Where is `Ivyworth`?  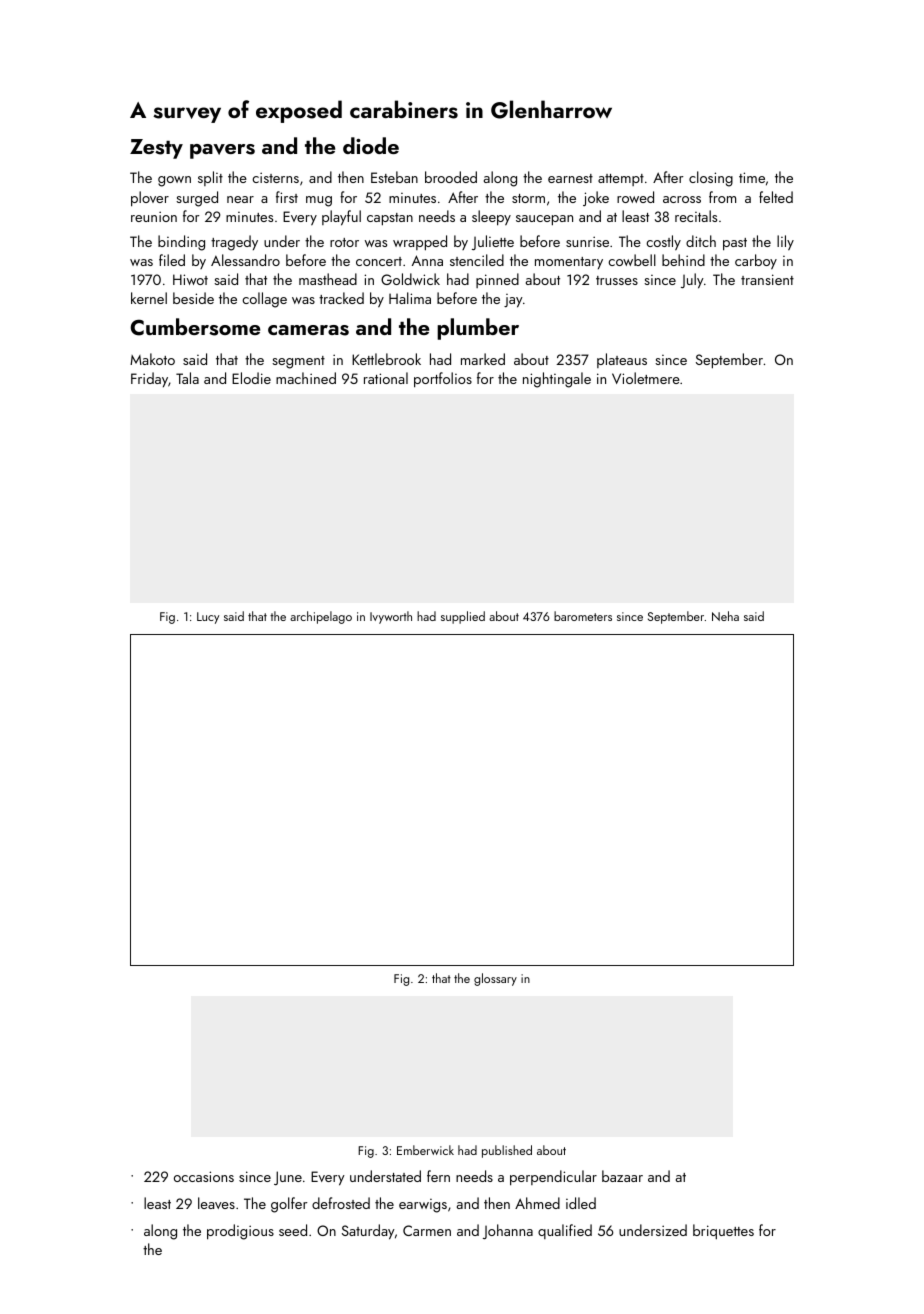
Ivyworth is located at coordinates (391, 617).
